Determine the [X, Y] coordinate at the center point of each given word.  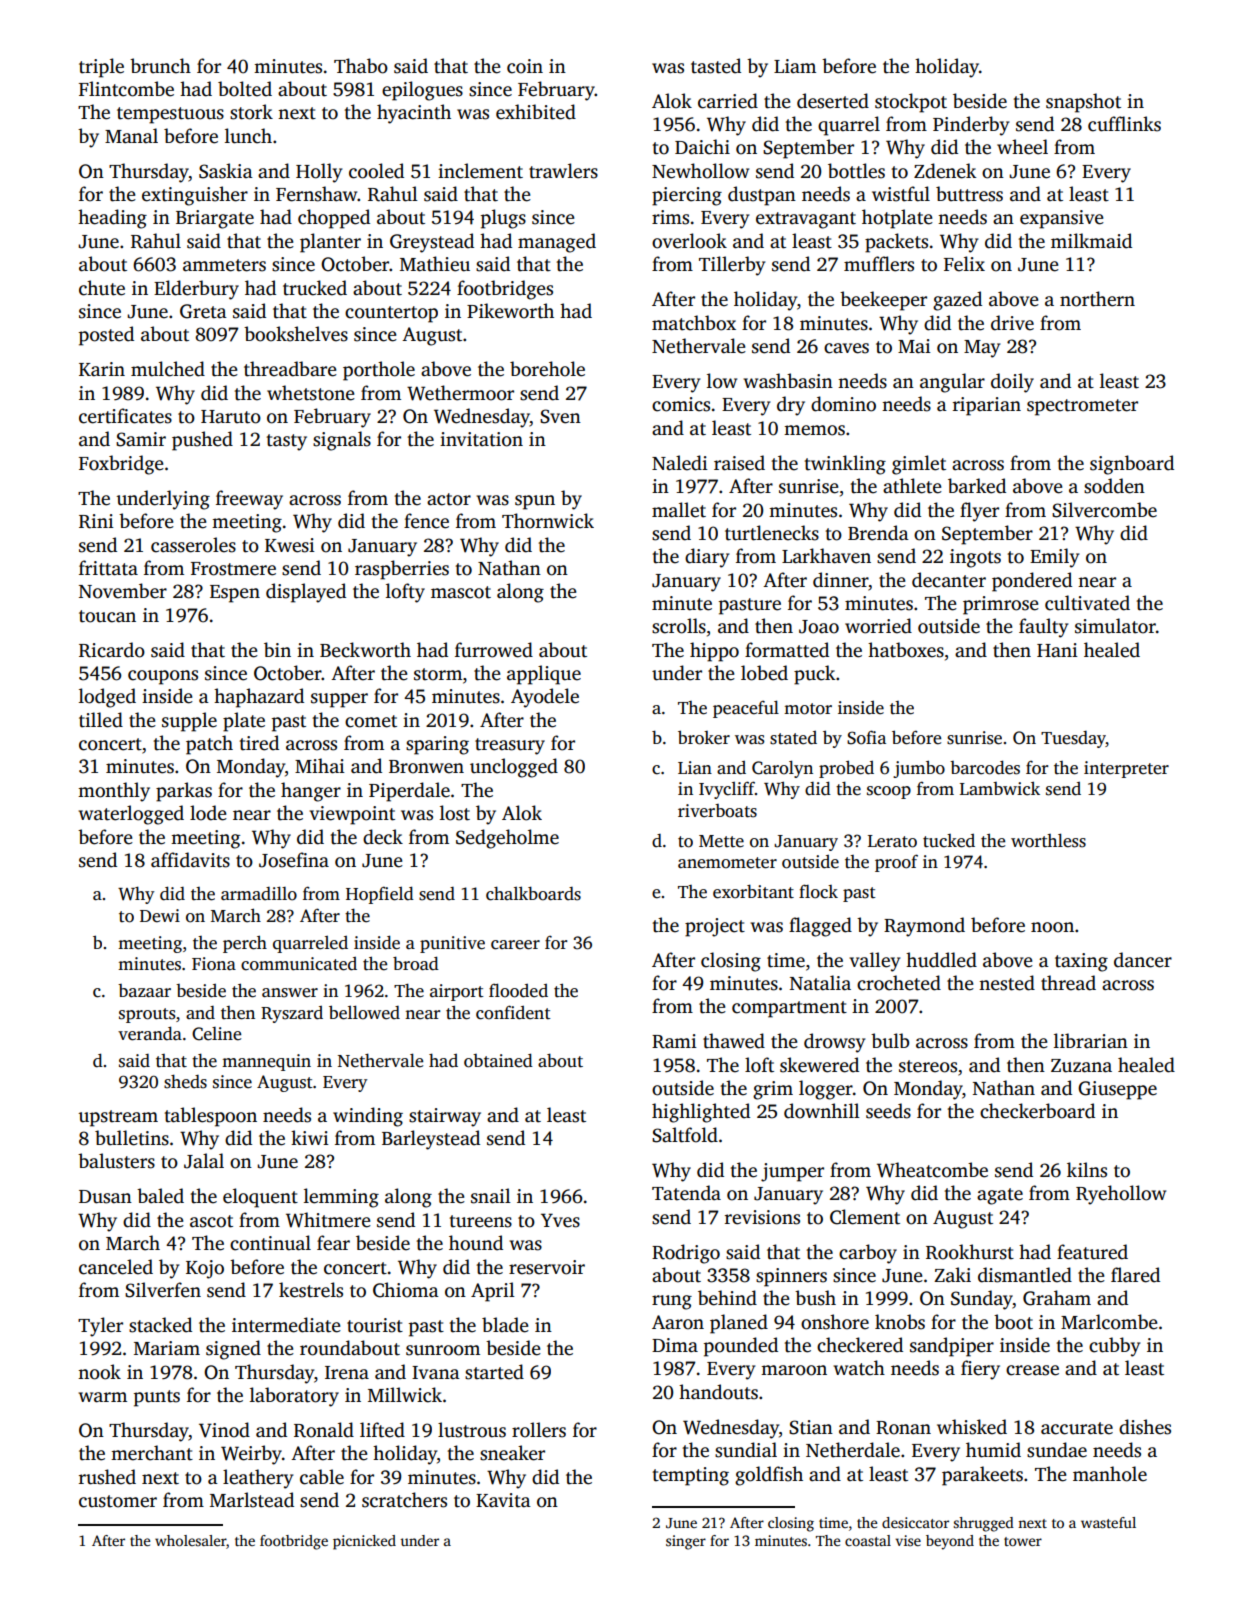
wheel [1022, 147]
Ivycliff [727, 790]
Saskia [226, 171]
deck [383, 837]
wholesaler [190, 1540]
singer [686, 1542]
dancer [1143, 960]
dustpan [762, 196]
